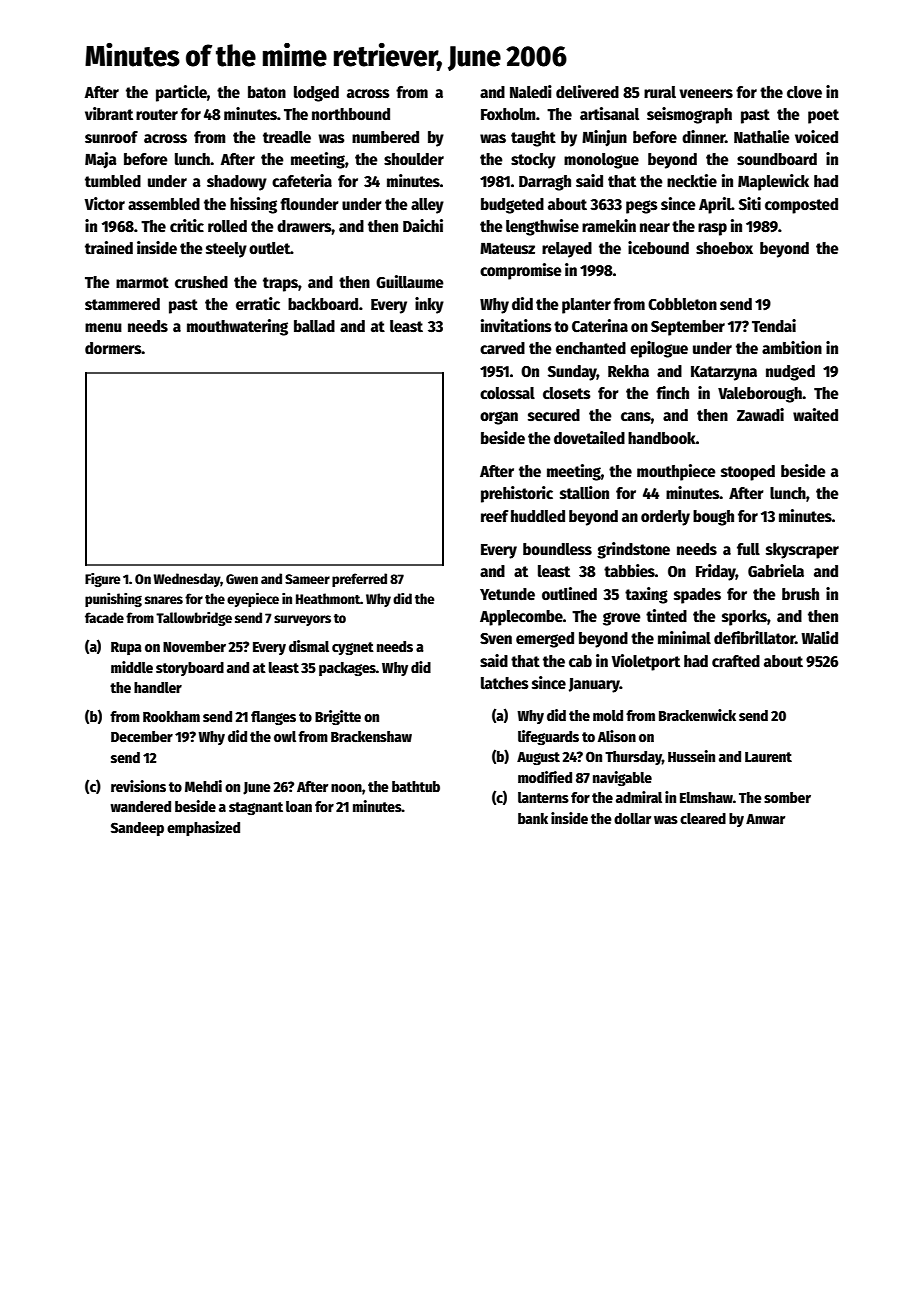 The height and width of the screenshot is (1308, 924). I want to click on lodged, so click(316, 94).
